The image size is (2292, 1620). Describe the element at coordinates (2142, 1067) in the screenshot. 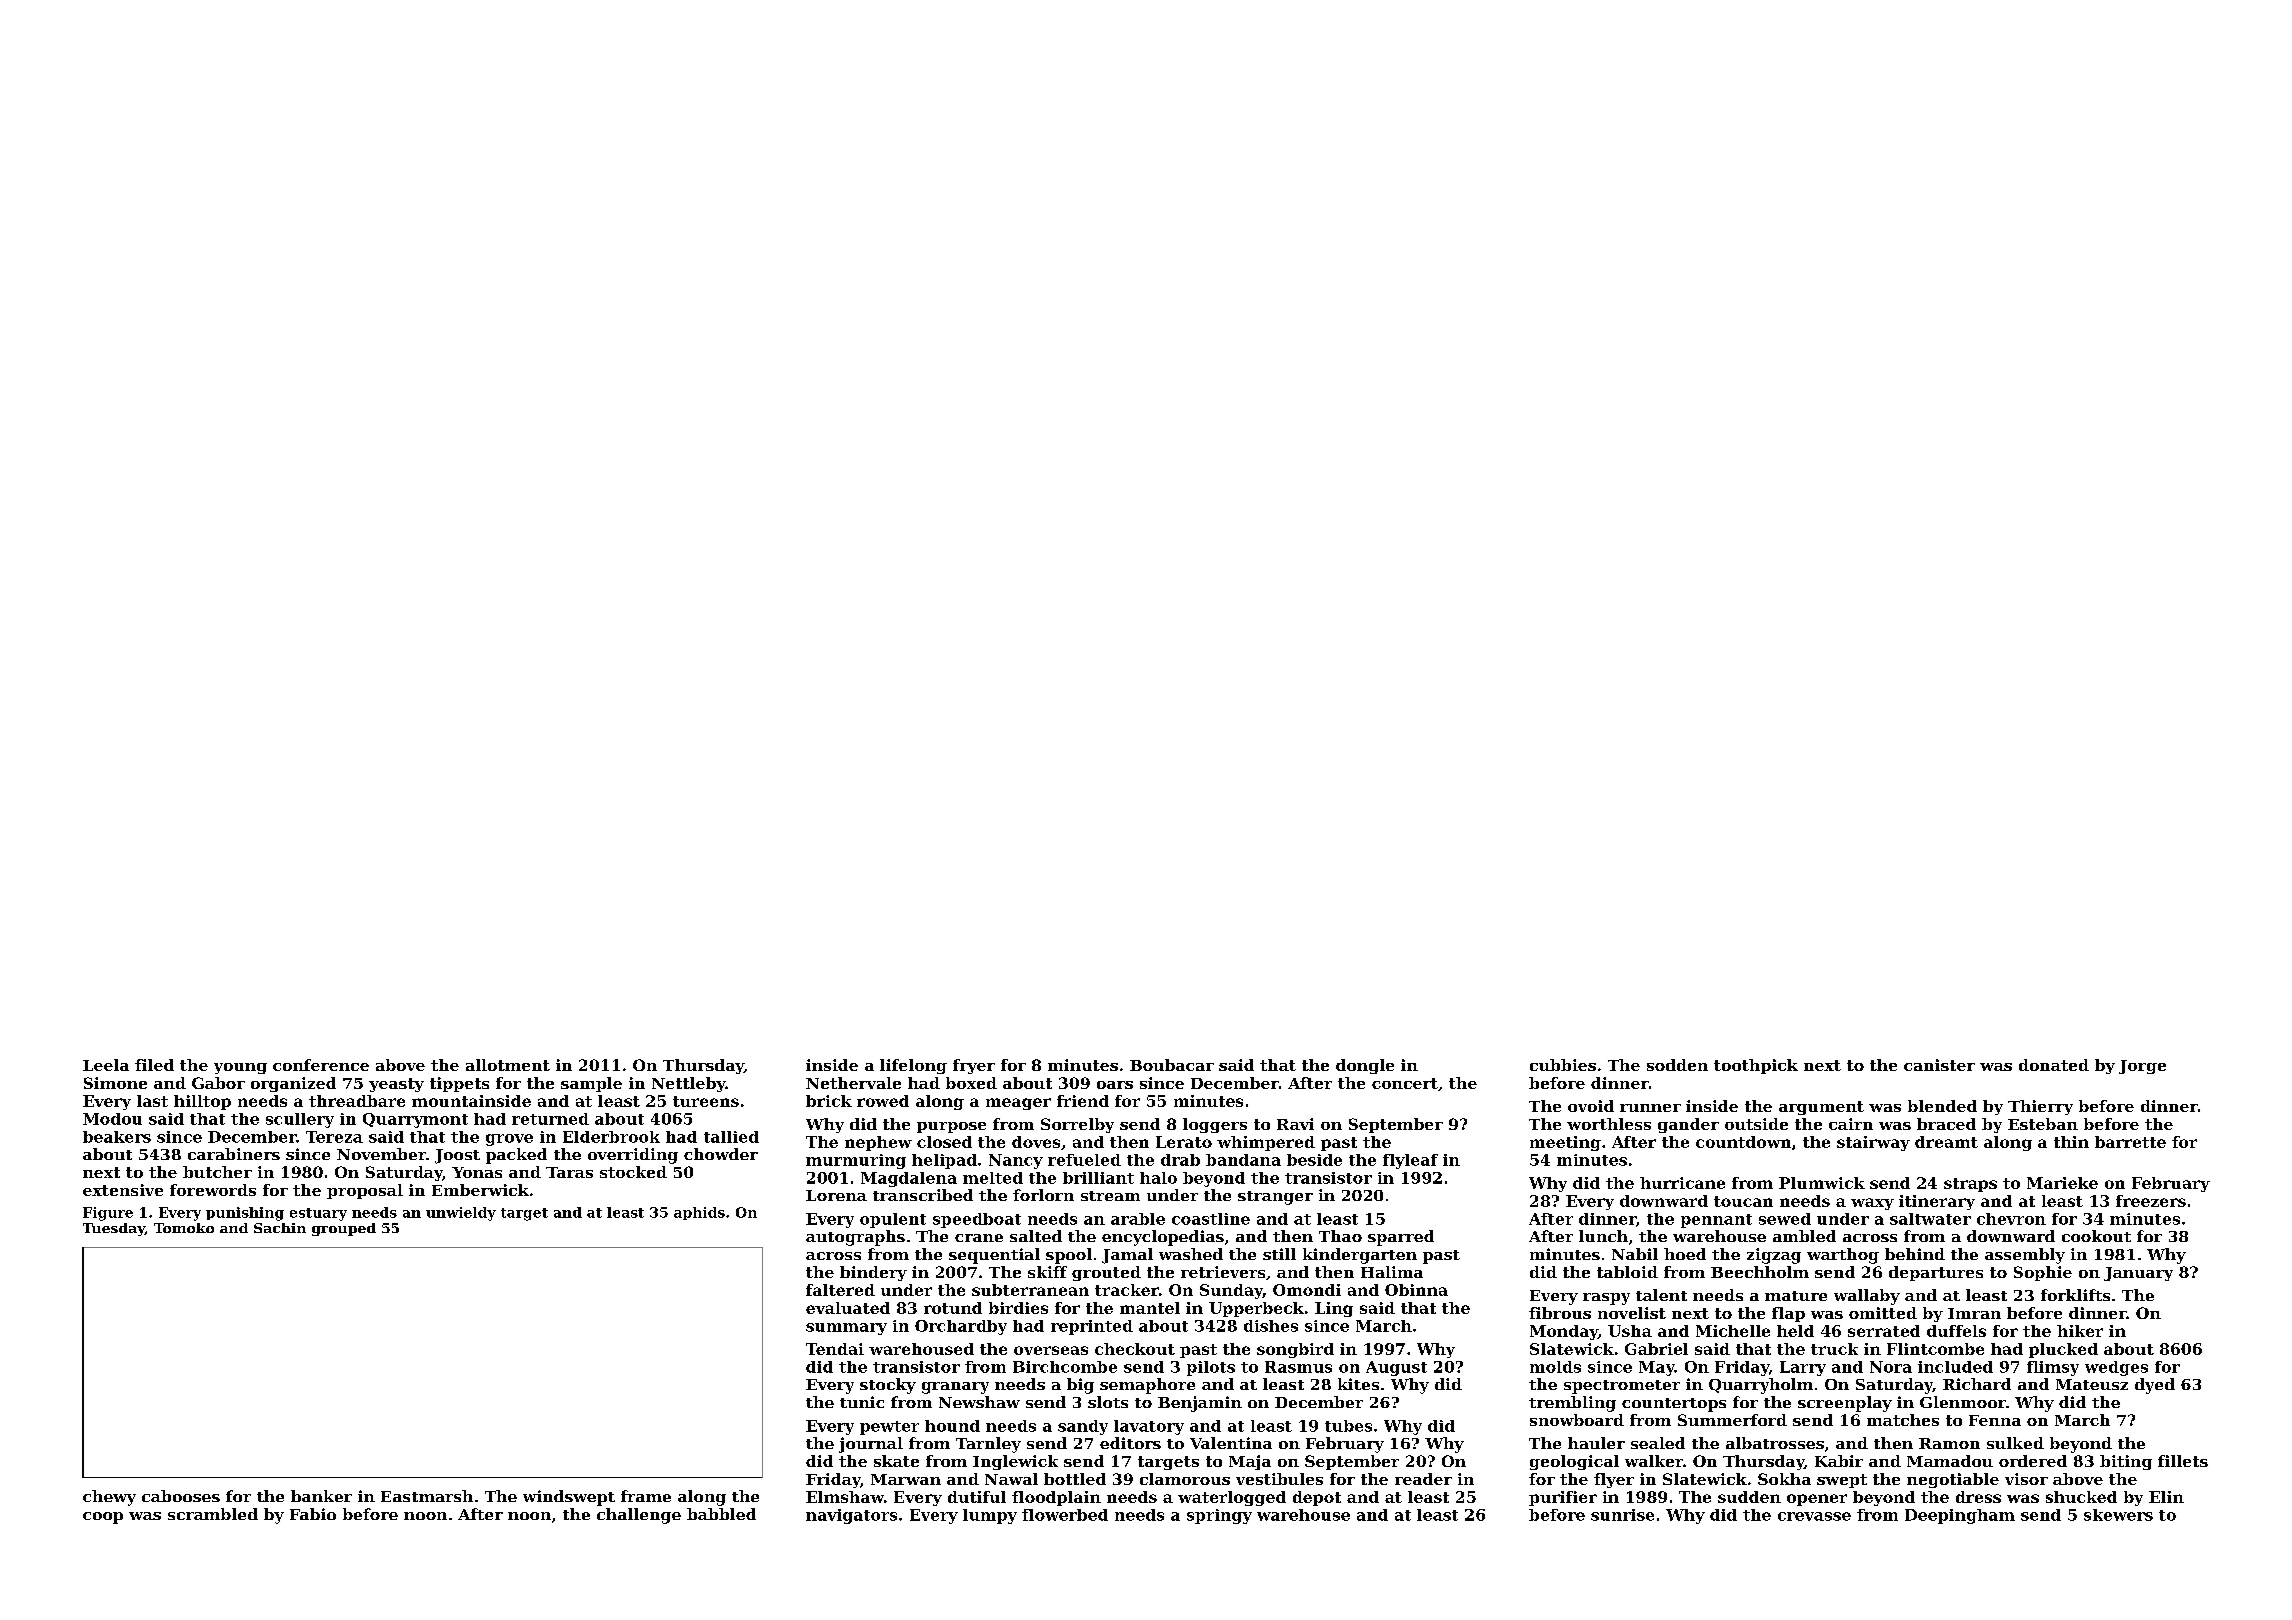

I see `Jorge` at that location.
